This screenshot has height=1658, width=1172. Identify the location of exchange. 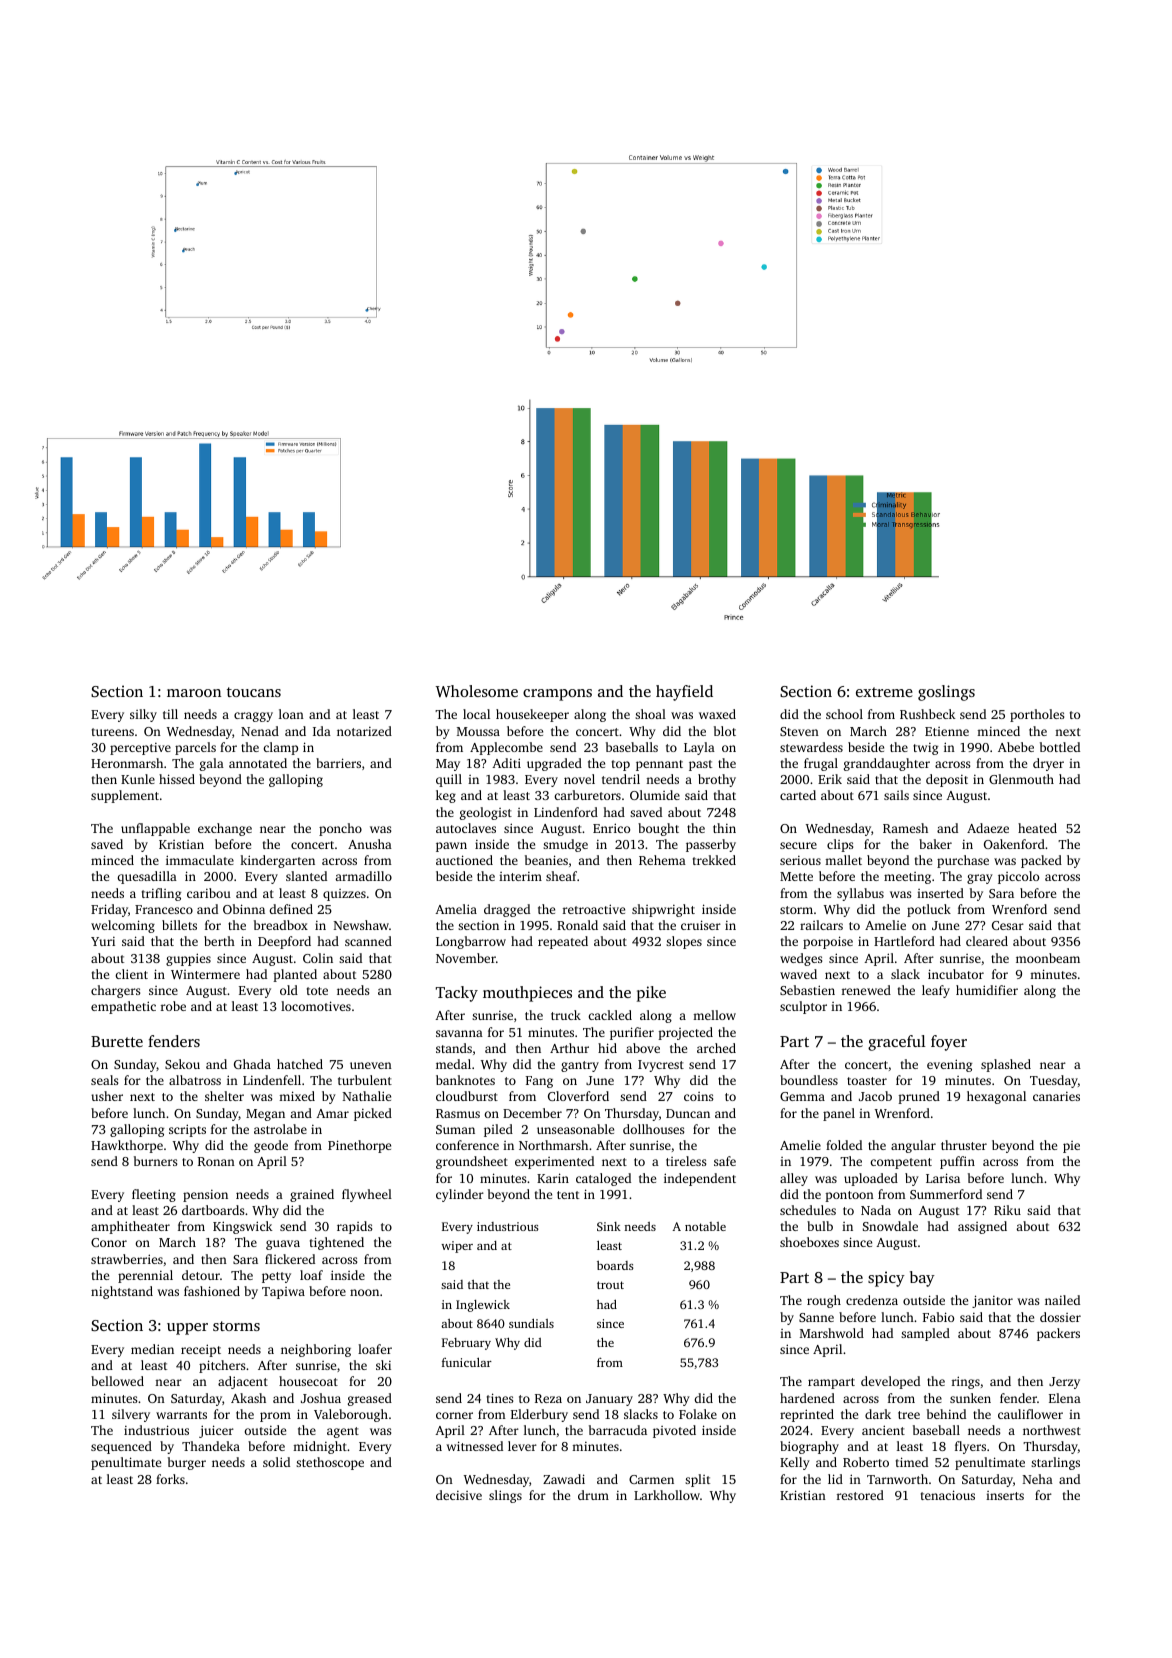
(225, 829).
